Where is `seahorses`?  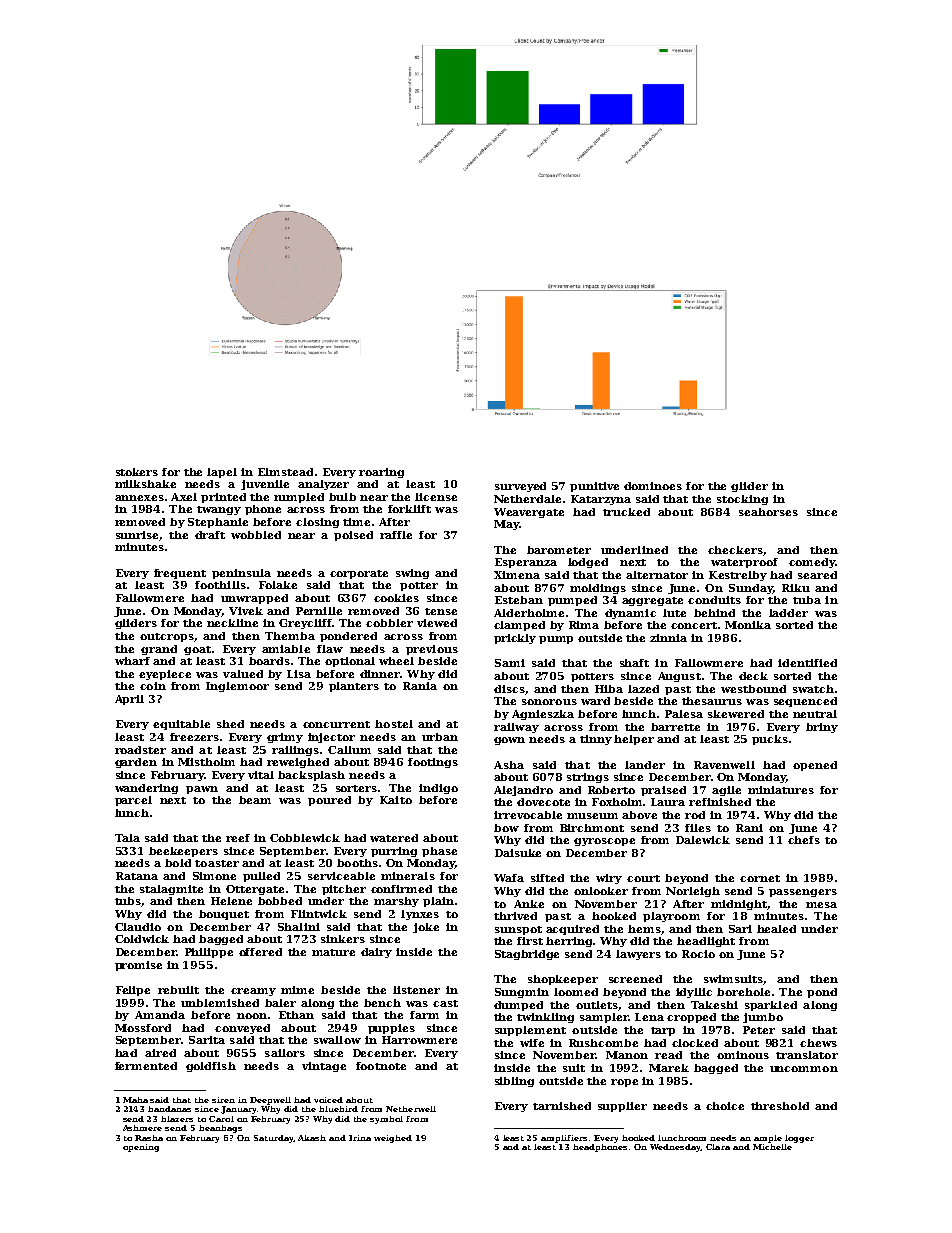 seahorses is located at coordinates (768, 512).
